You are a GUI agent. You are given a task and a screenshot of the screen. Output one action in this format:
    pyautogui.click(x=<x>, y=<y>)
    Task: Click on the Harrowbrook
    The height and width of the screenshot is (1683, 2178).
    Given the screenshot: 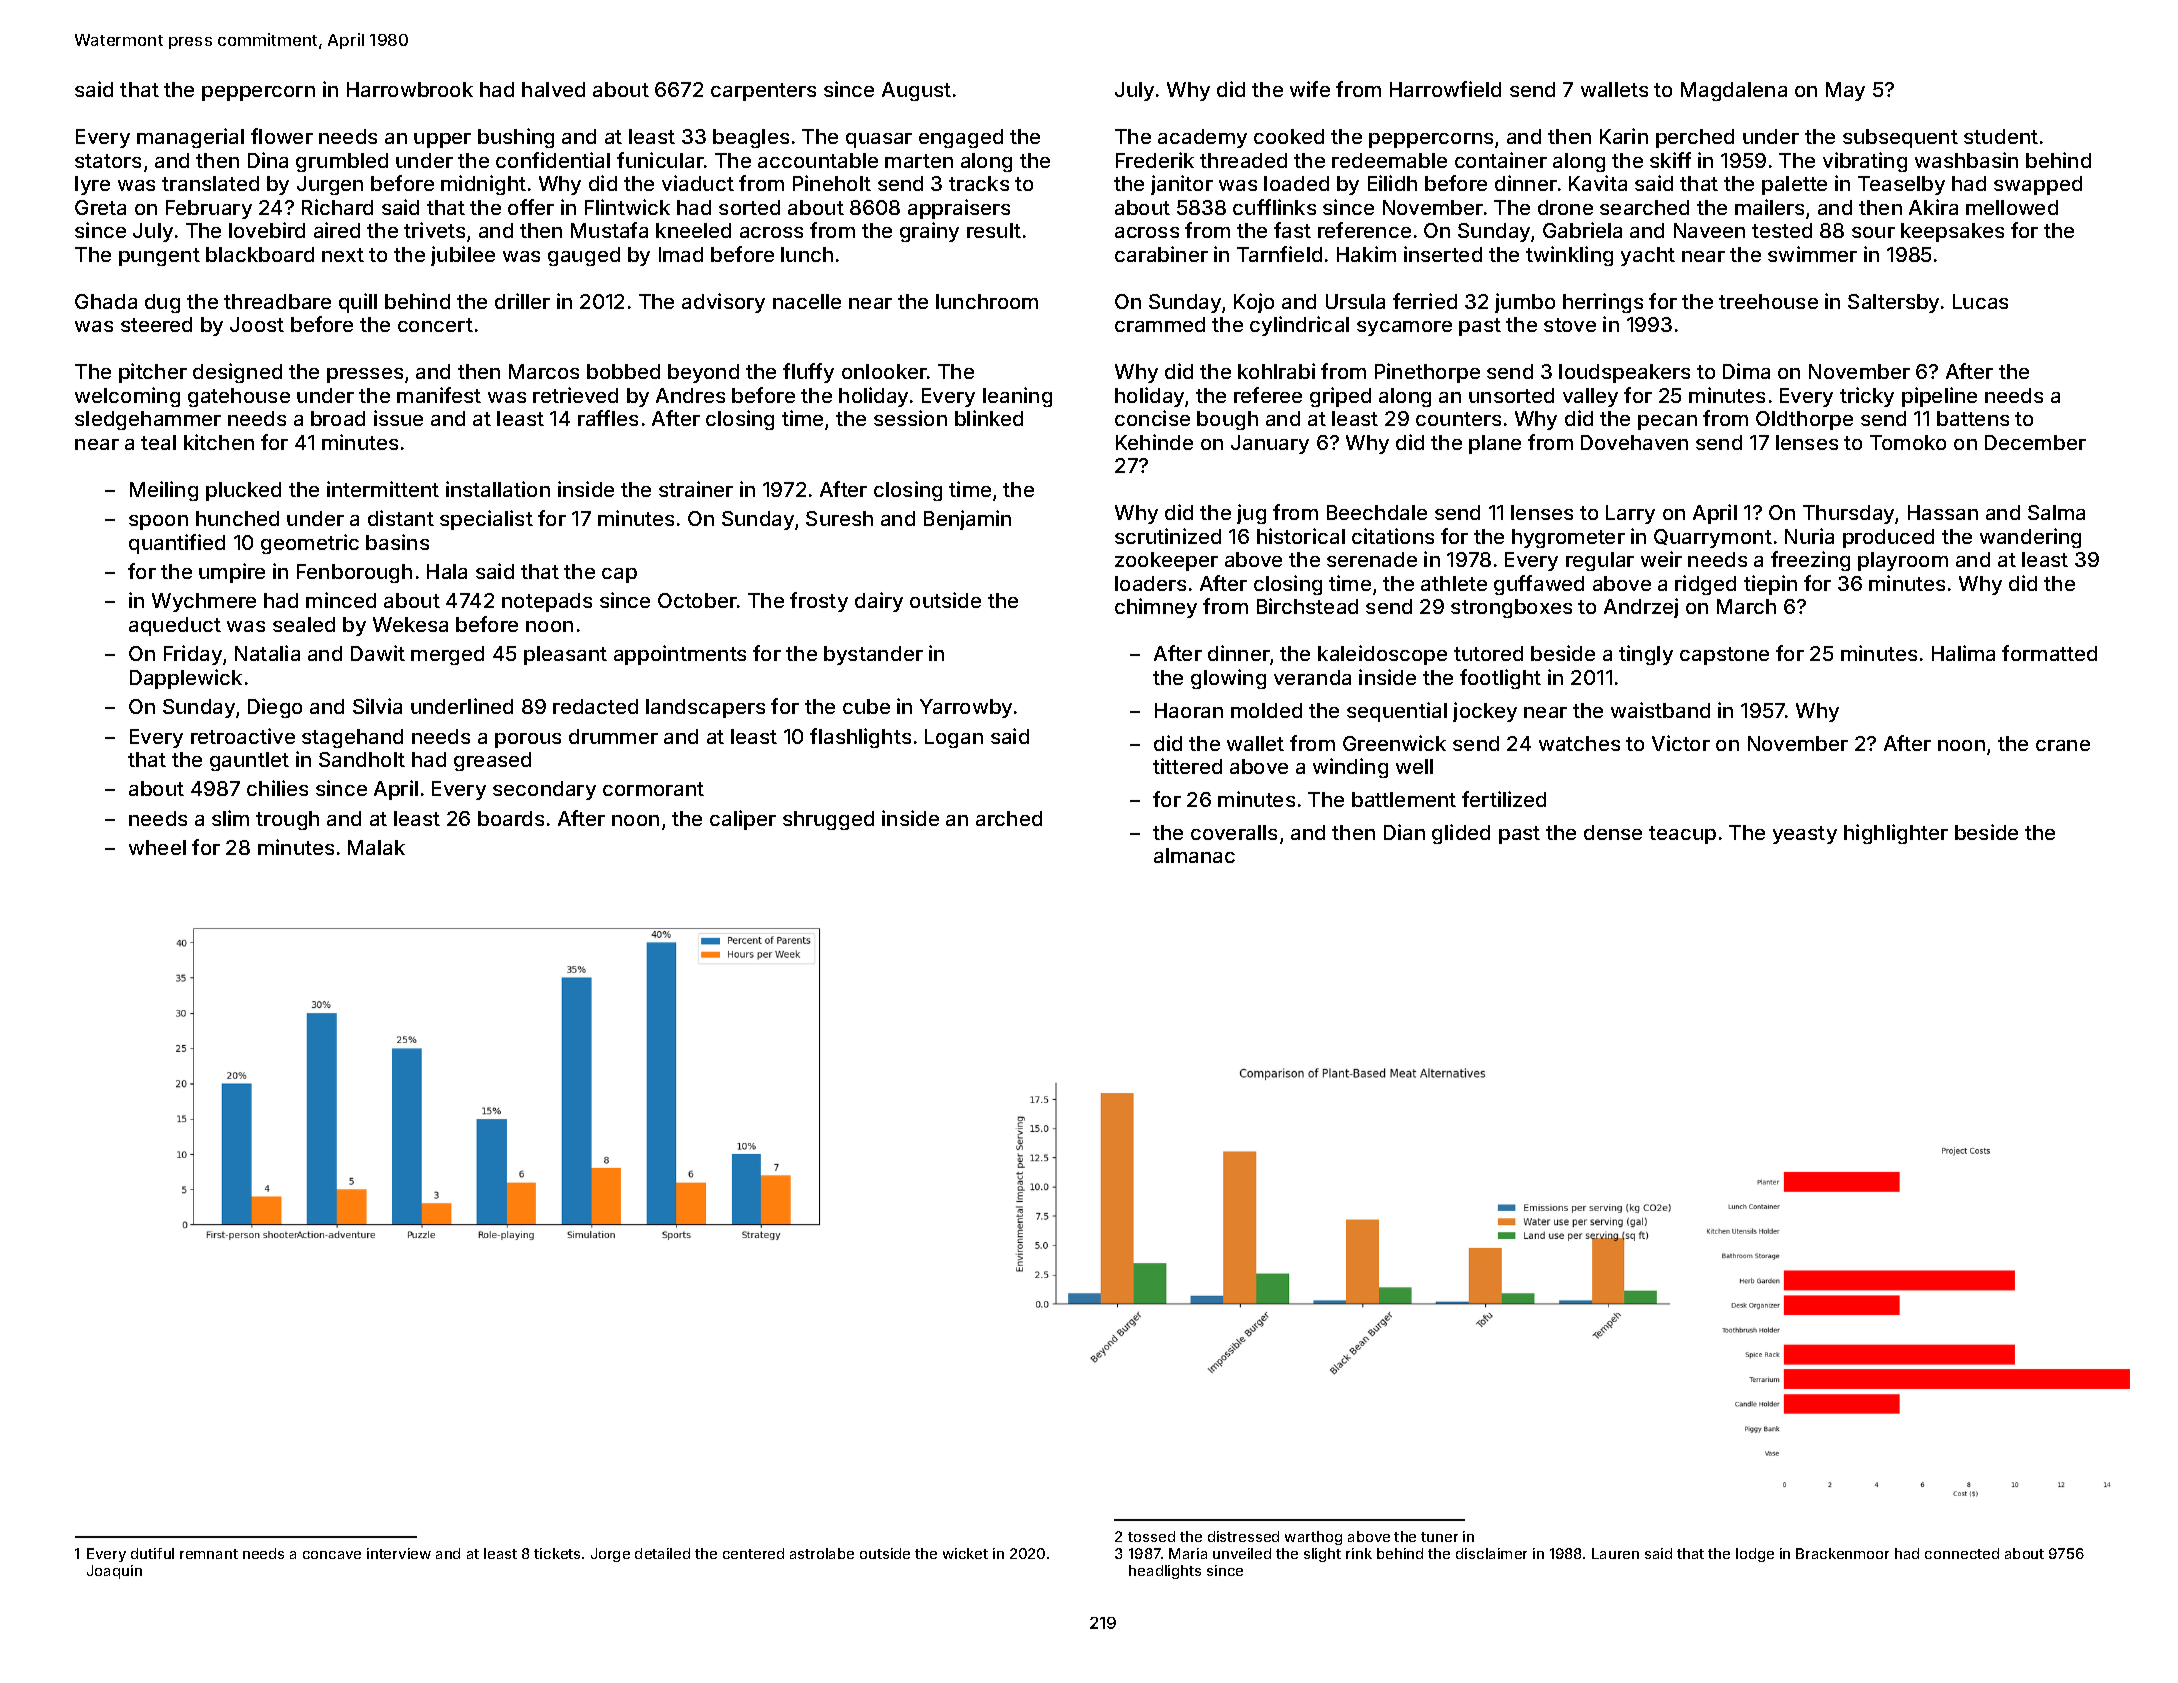 What is the action you would take?
    pyautogui.click(x=410, y=89)
